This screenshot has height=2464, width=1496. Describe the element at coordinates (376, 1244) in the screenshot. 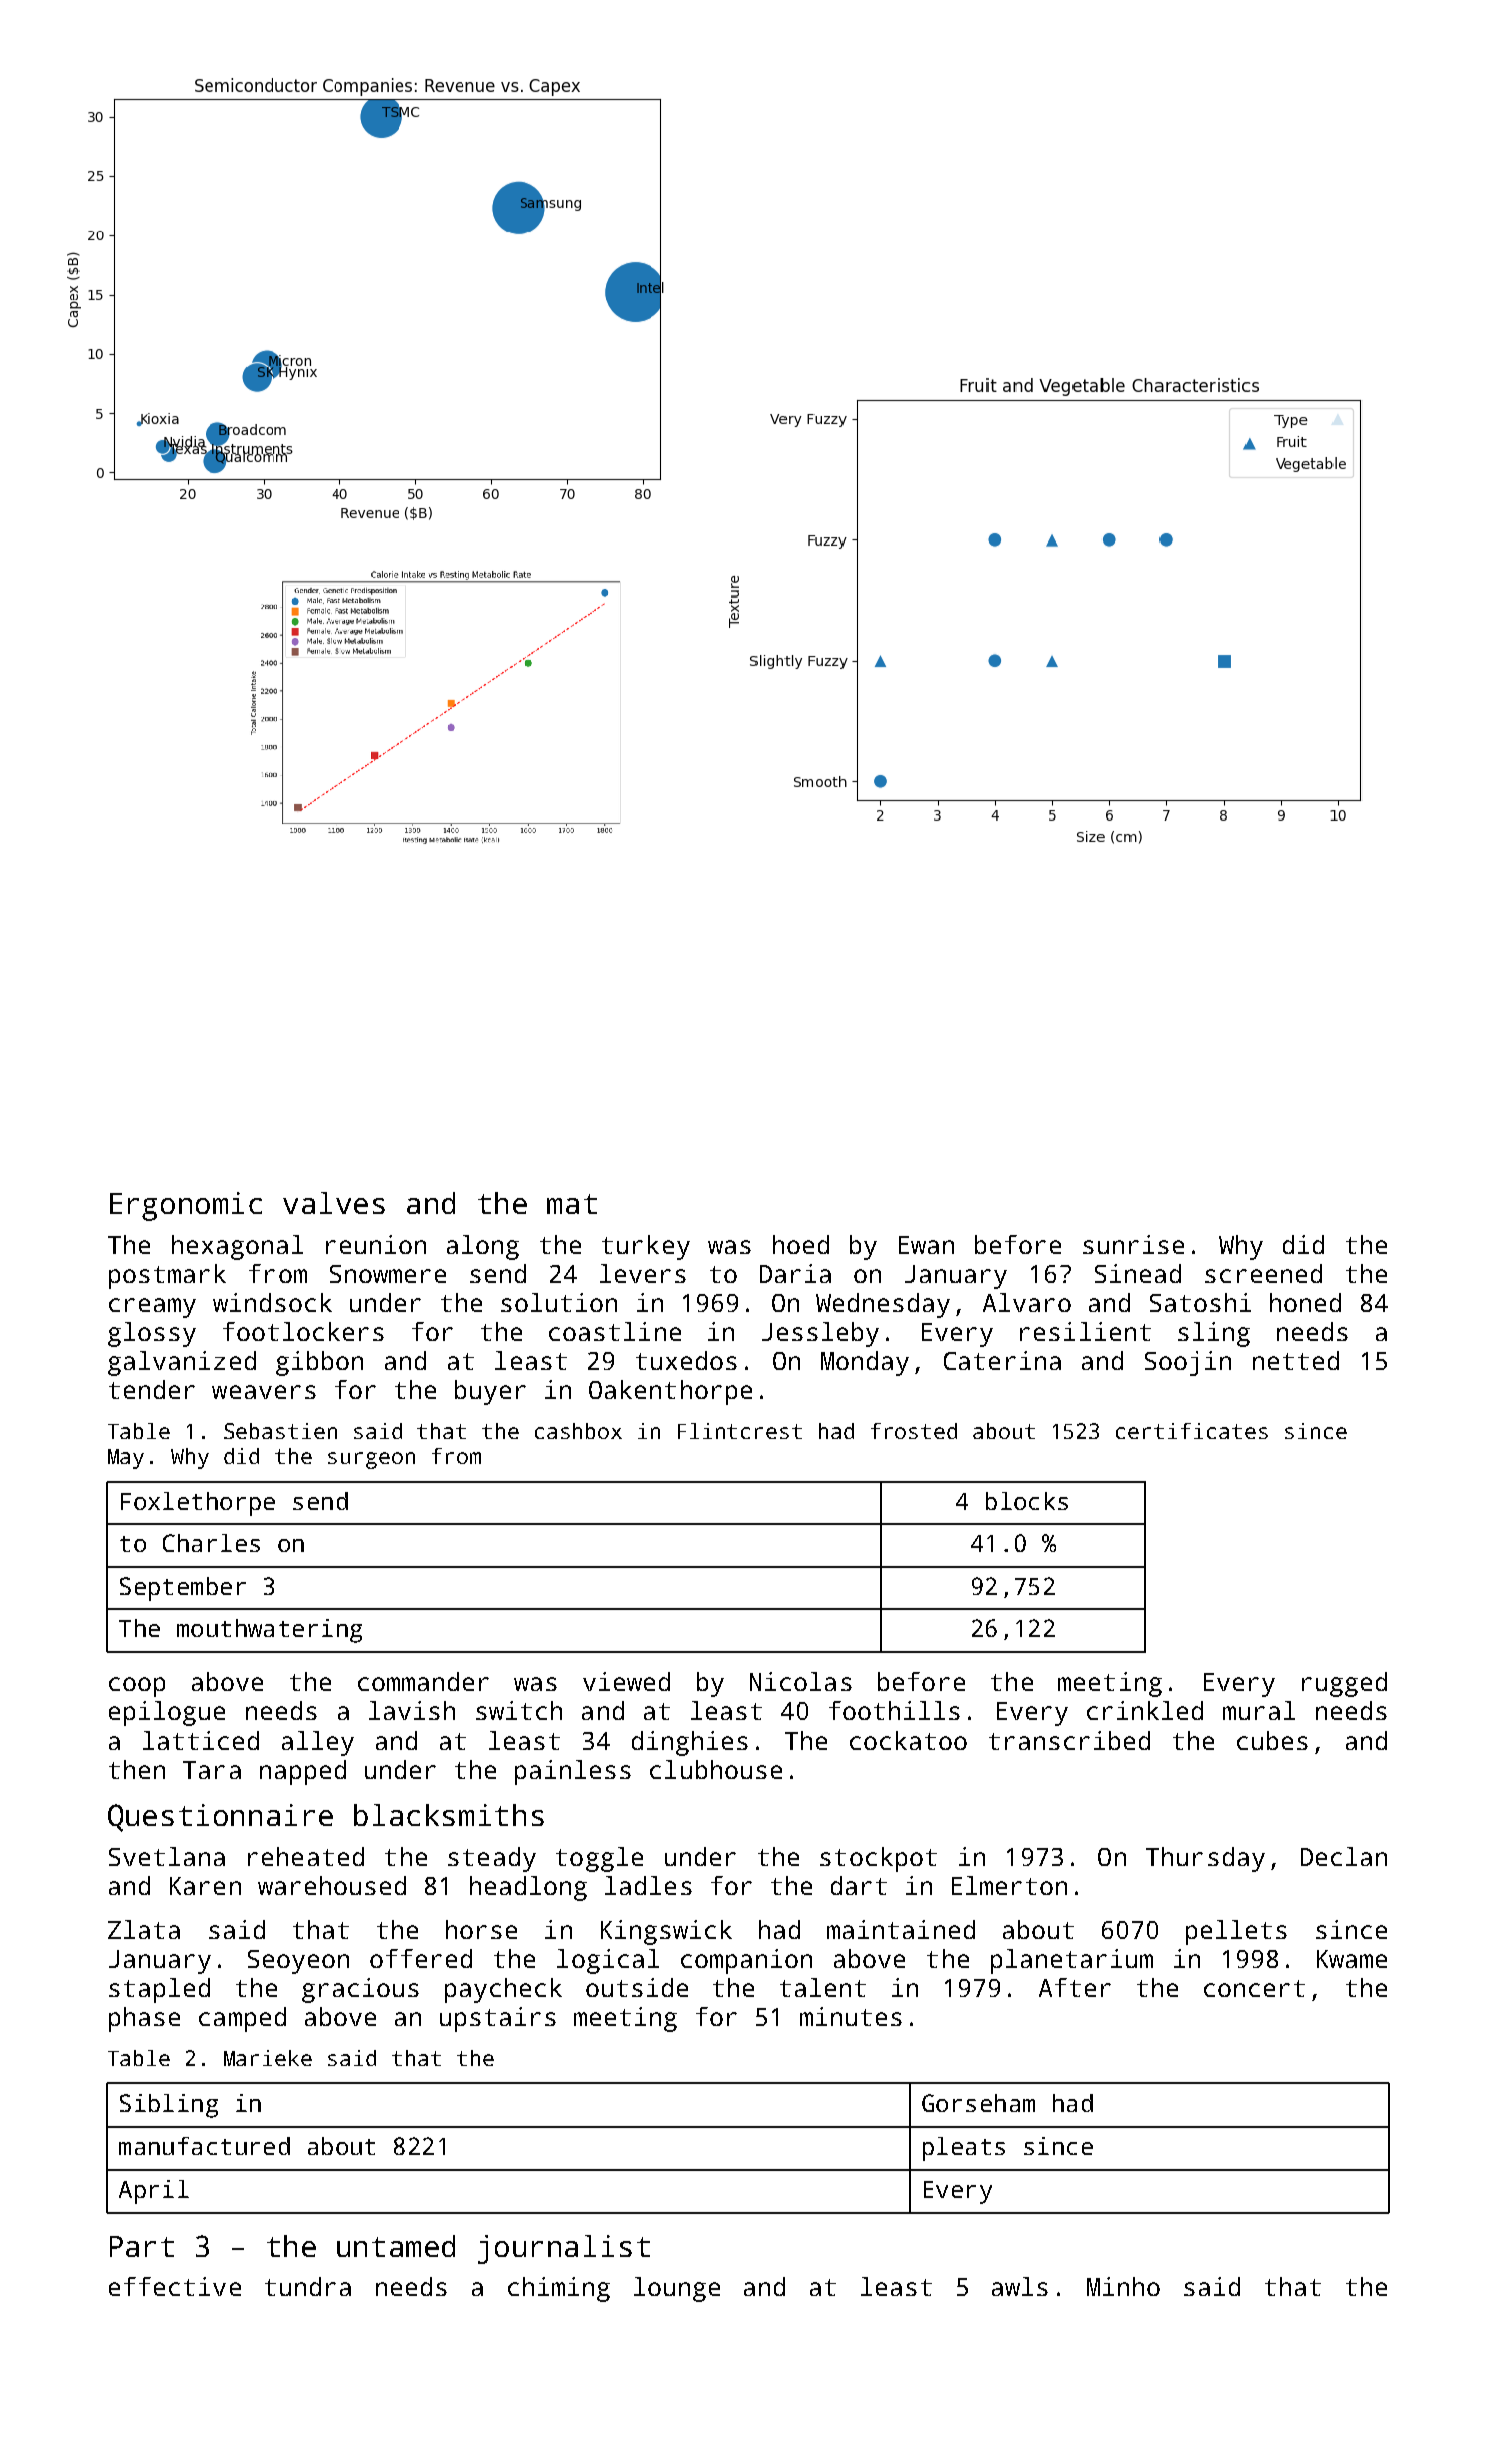

I see `reunion` at that location.
